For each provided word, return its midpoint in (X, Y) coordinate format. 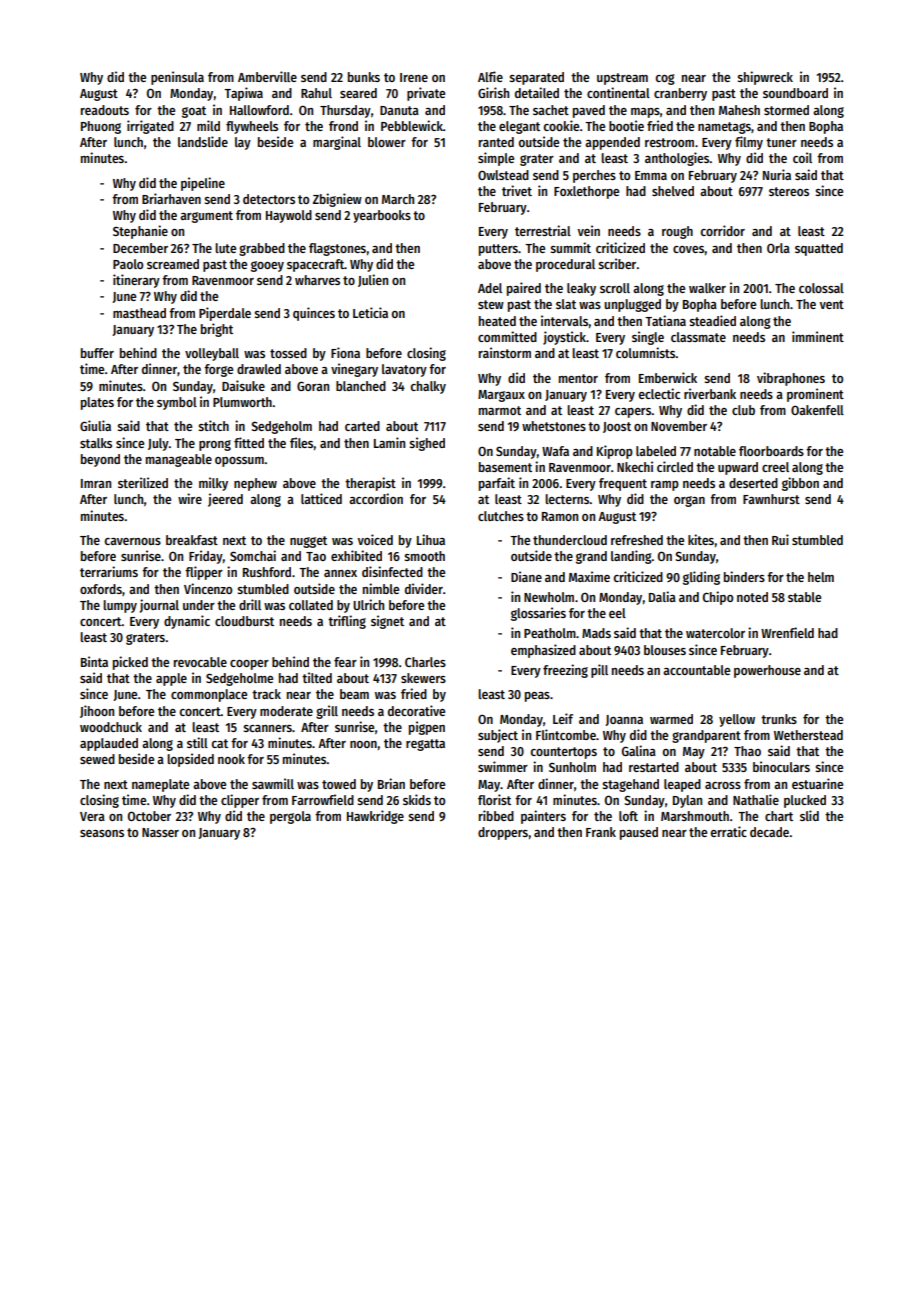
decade (769, 832)
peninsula (177, 78)
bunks (364, 77)
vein (589, 230)
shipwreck (765, 78)
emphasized (543, 651)
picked (130, 663)
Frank (601, 832)
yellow (737, 720)
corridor (723, 230)
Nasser (160, 832)
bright (217, 330)
